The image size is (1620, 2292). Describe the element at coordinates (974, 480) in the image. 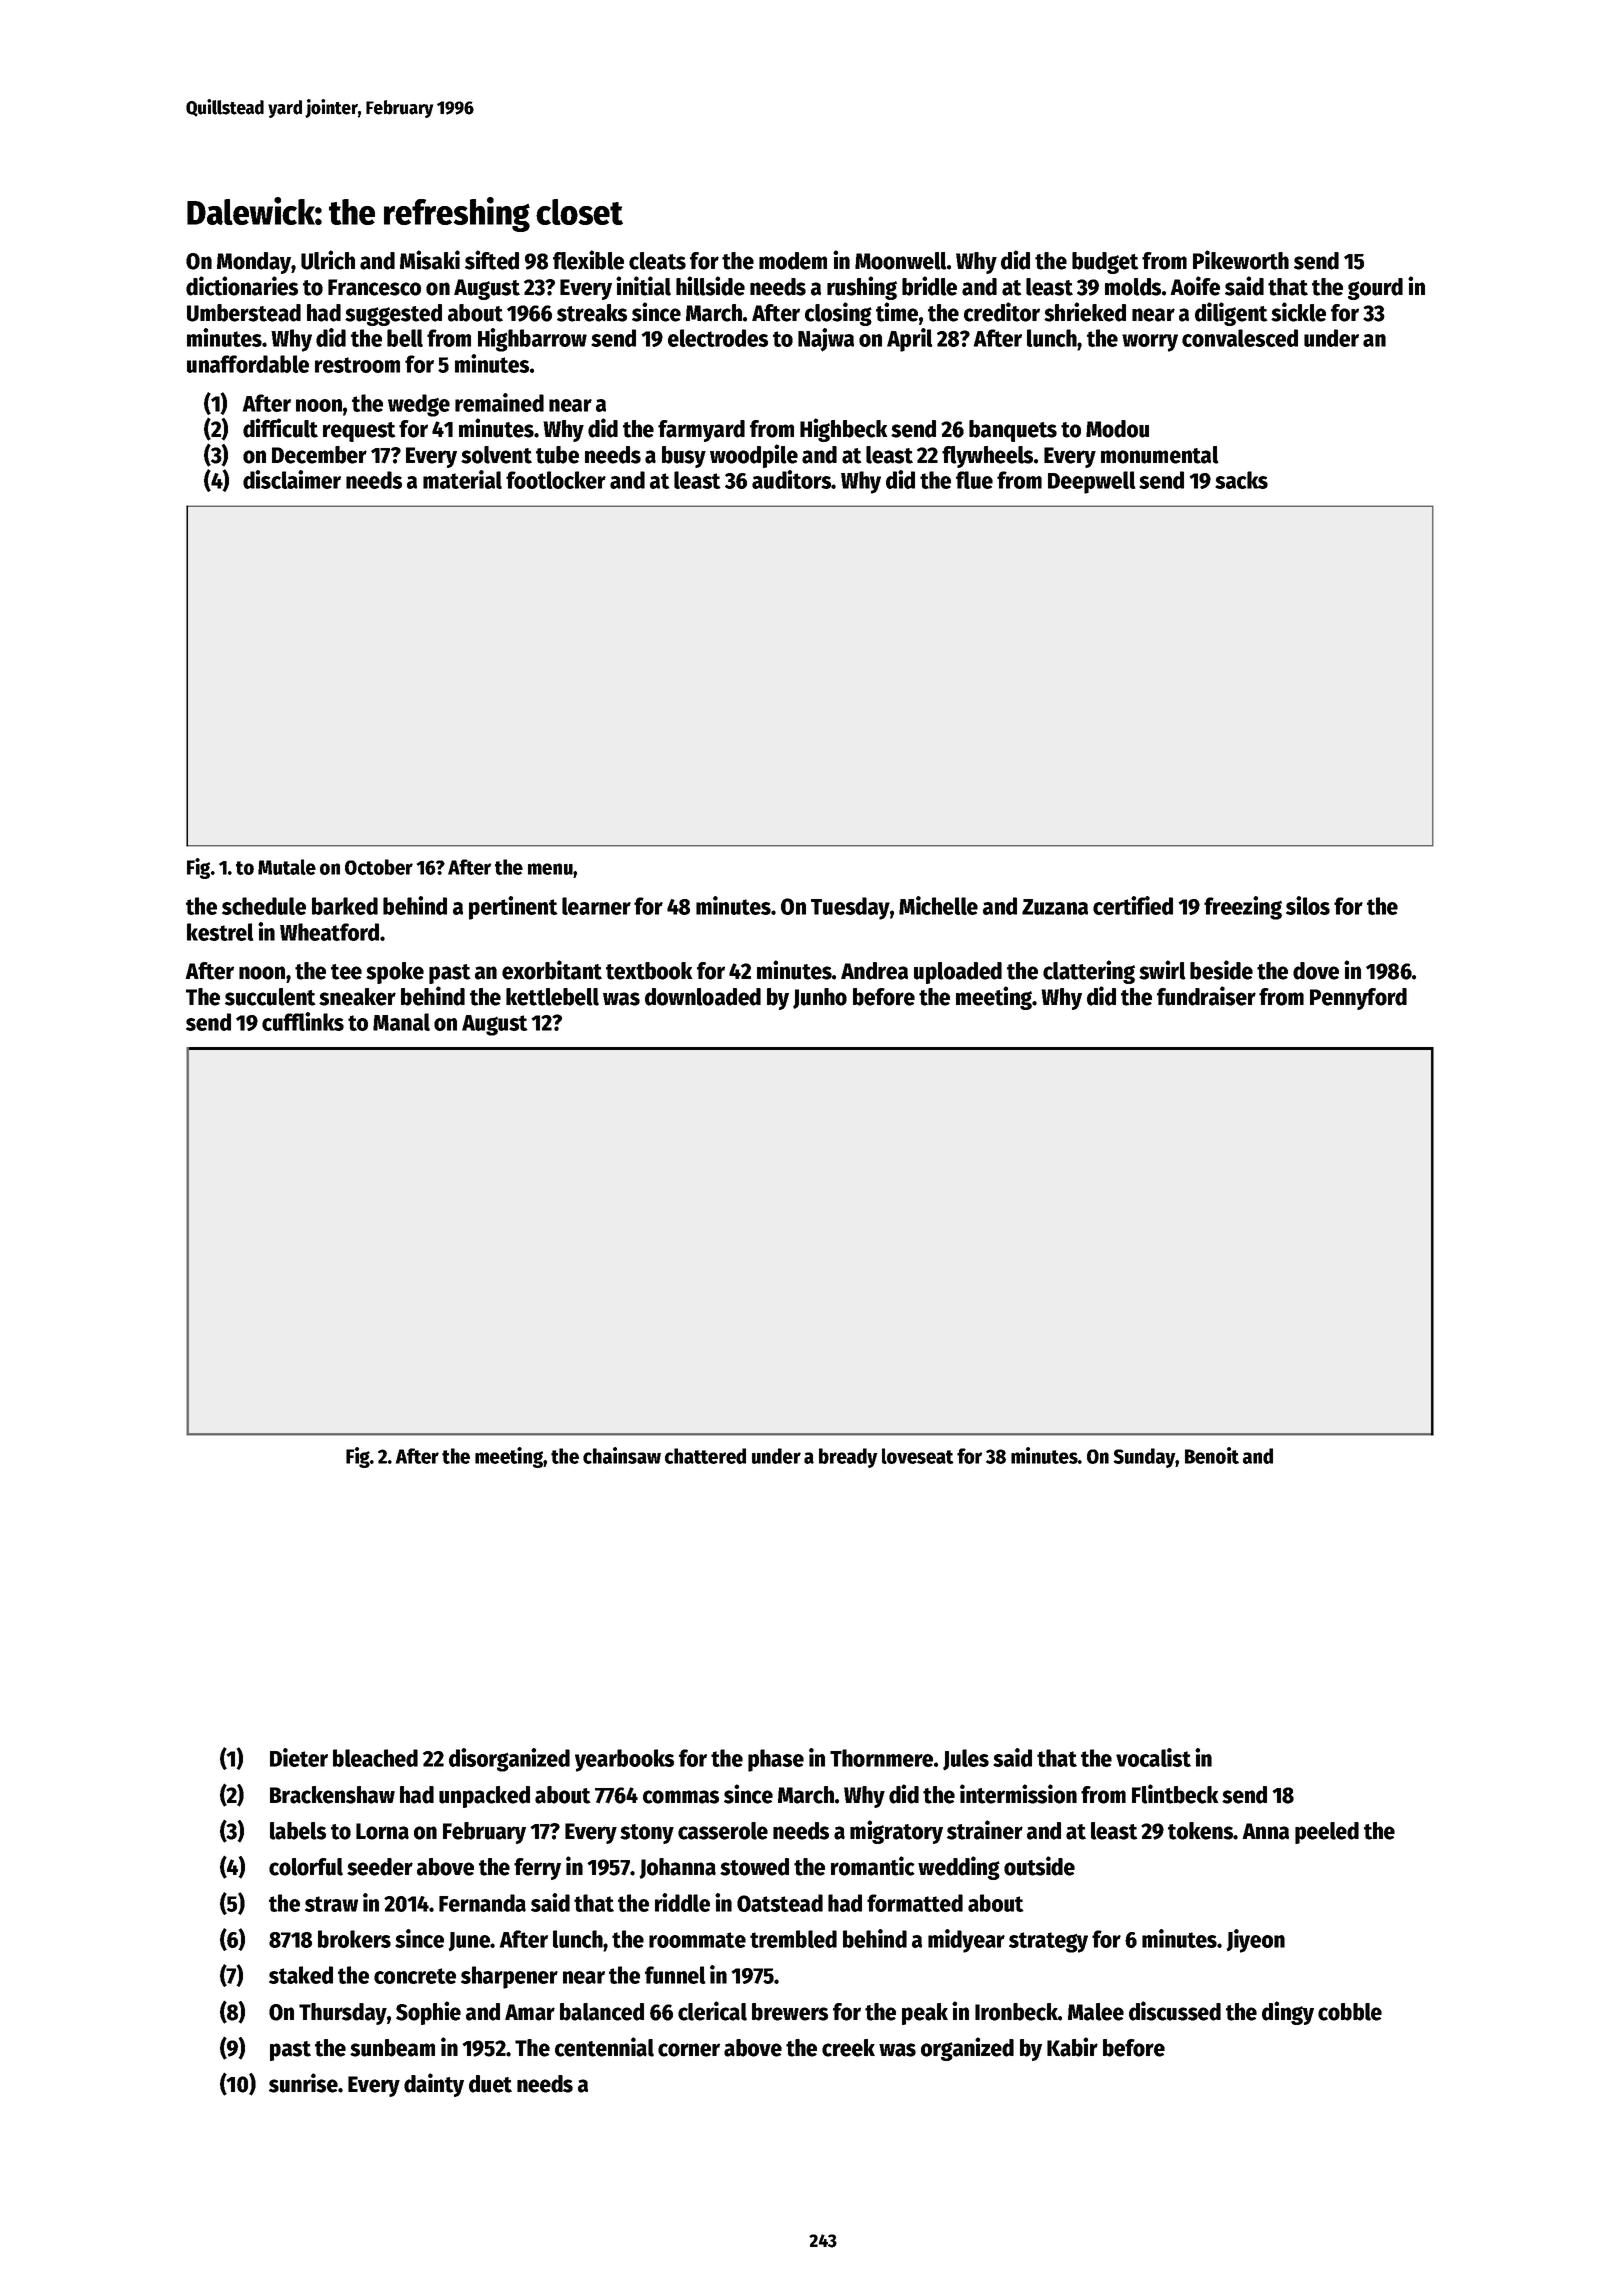

I see `flue` at that location.
